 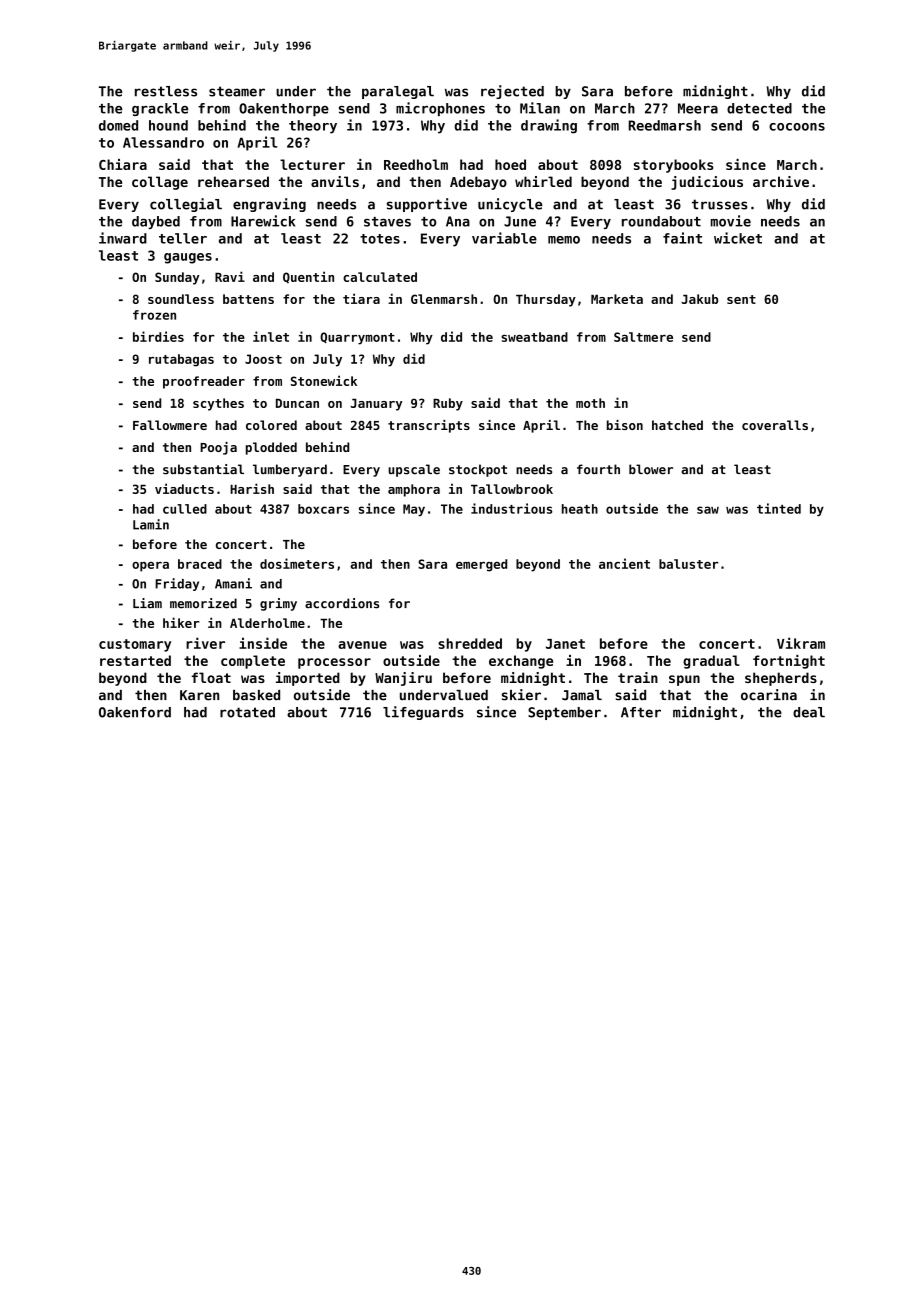 I want to click on steamer, so click(x=237, y=91).
